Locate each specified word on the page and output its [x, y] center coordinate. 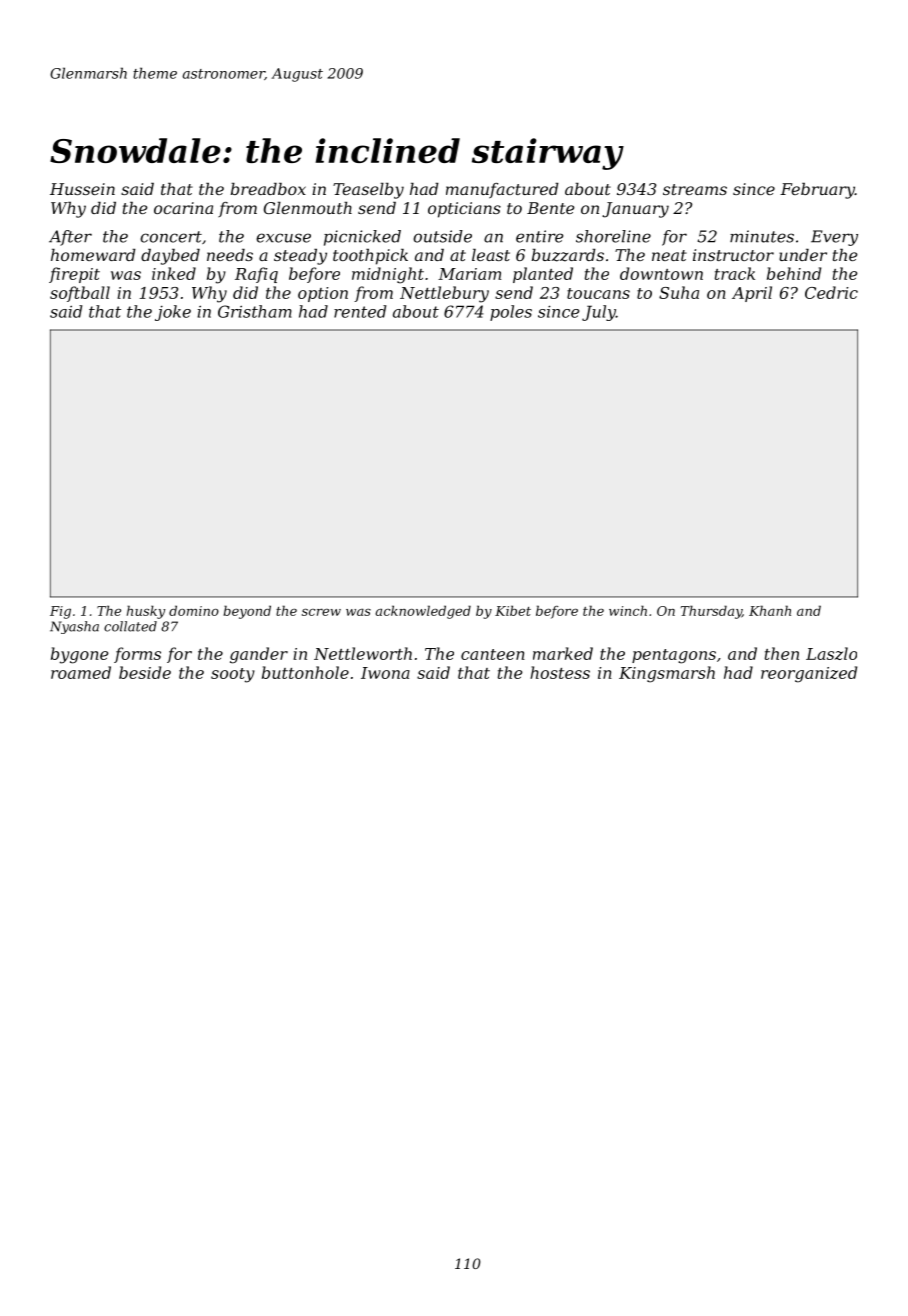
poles [511, 313]
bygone [80, 655]
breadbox [268, 189]
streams [695, 189]
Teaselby [368, 191]
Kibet [513, 610]
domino [194, 610]
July [599, 313]
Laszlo [831, 653]
